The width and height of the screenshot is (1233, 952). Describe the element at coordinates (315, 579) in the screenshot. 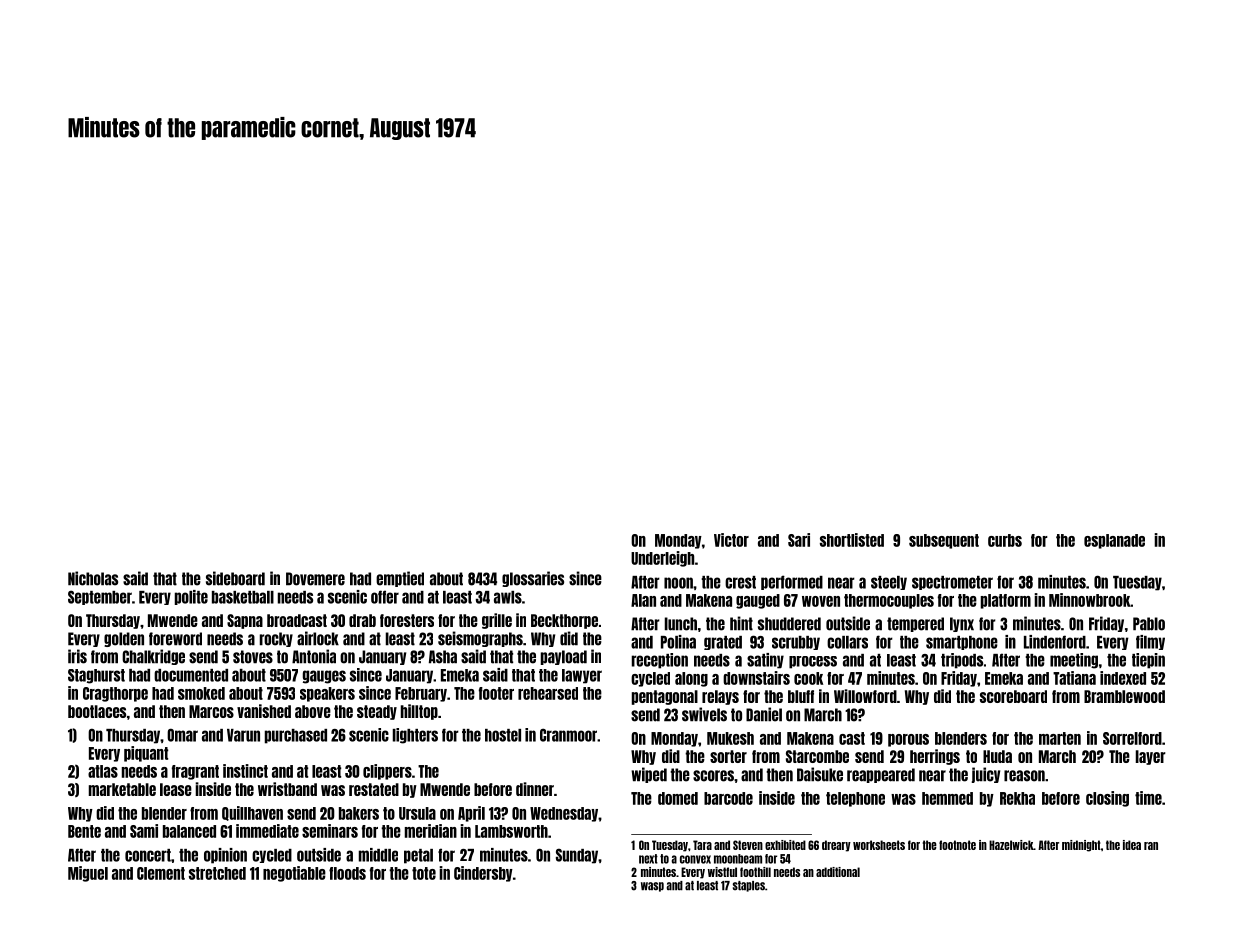

I see `Dovemere` at that location.
